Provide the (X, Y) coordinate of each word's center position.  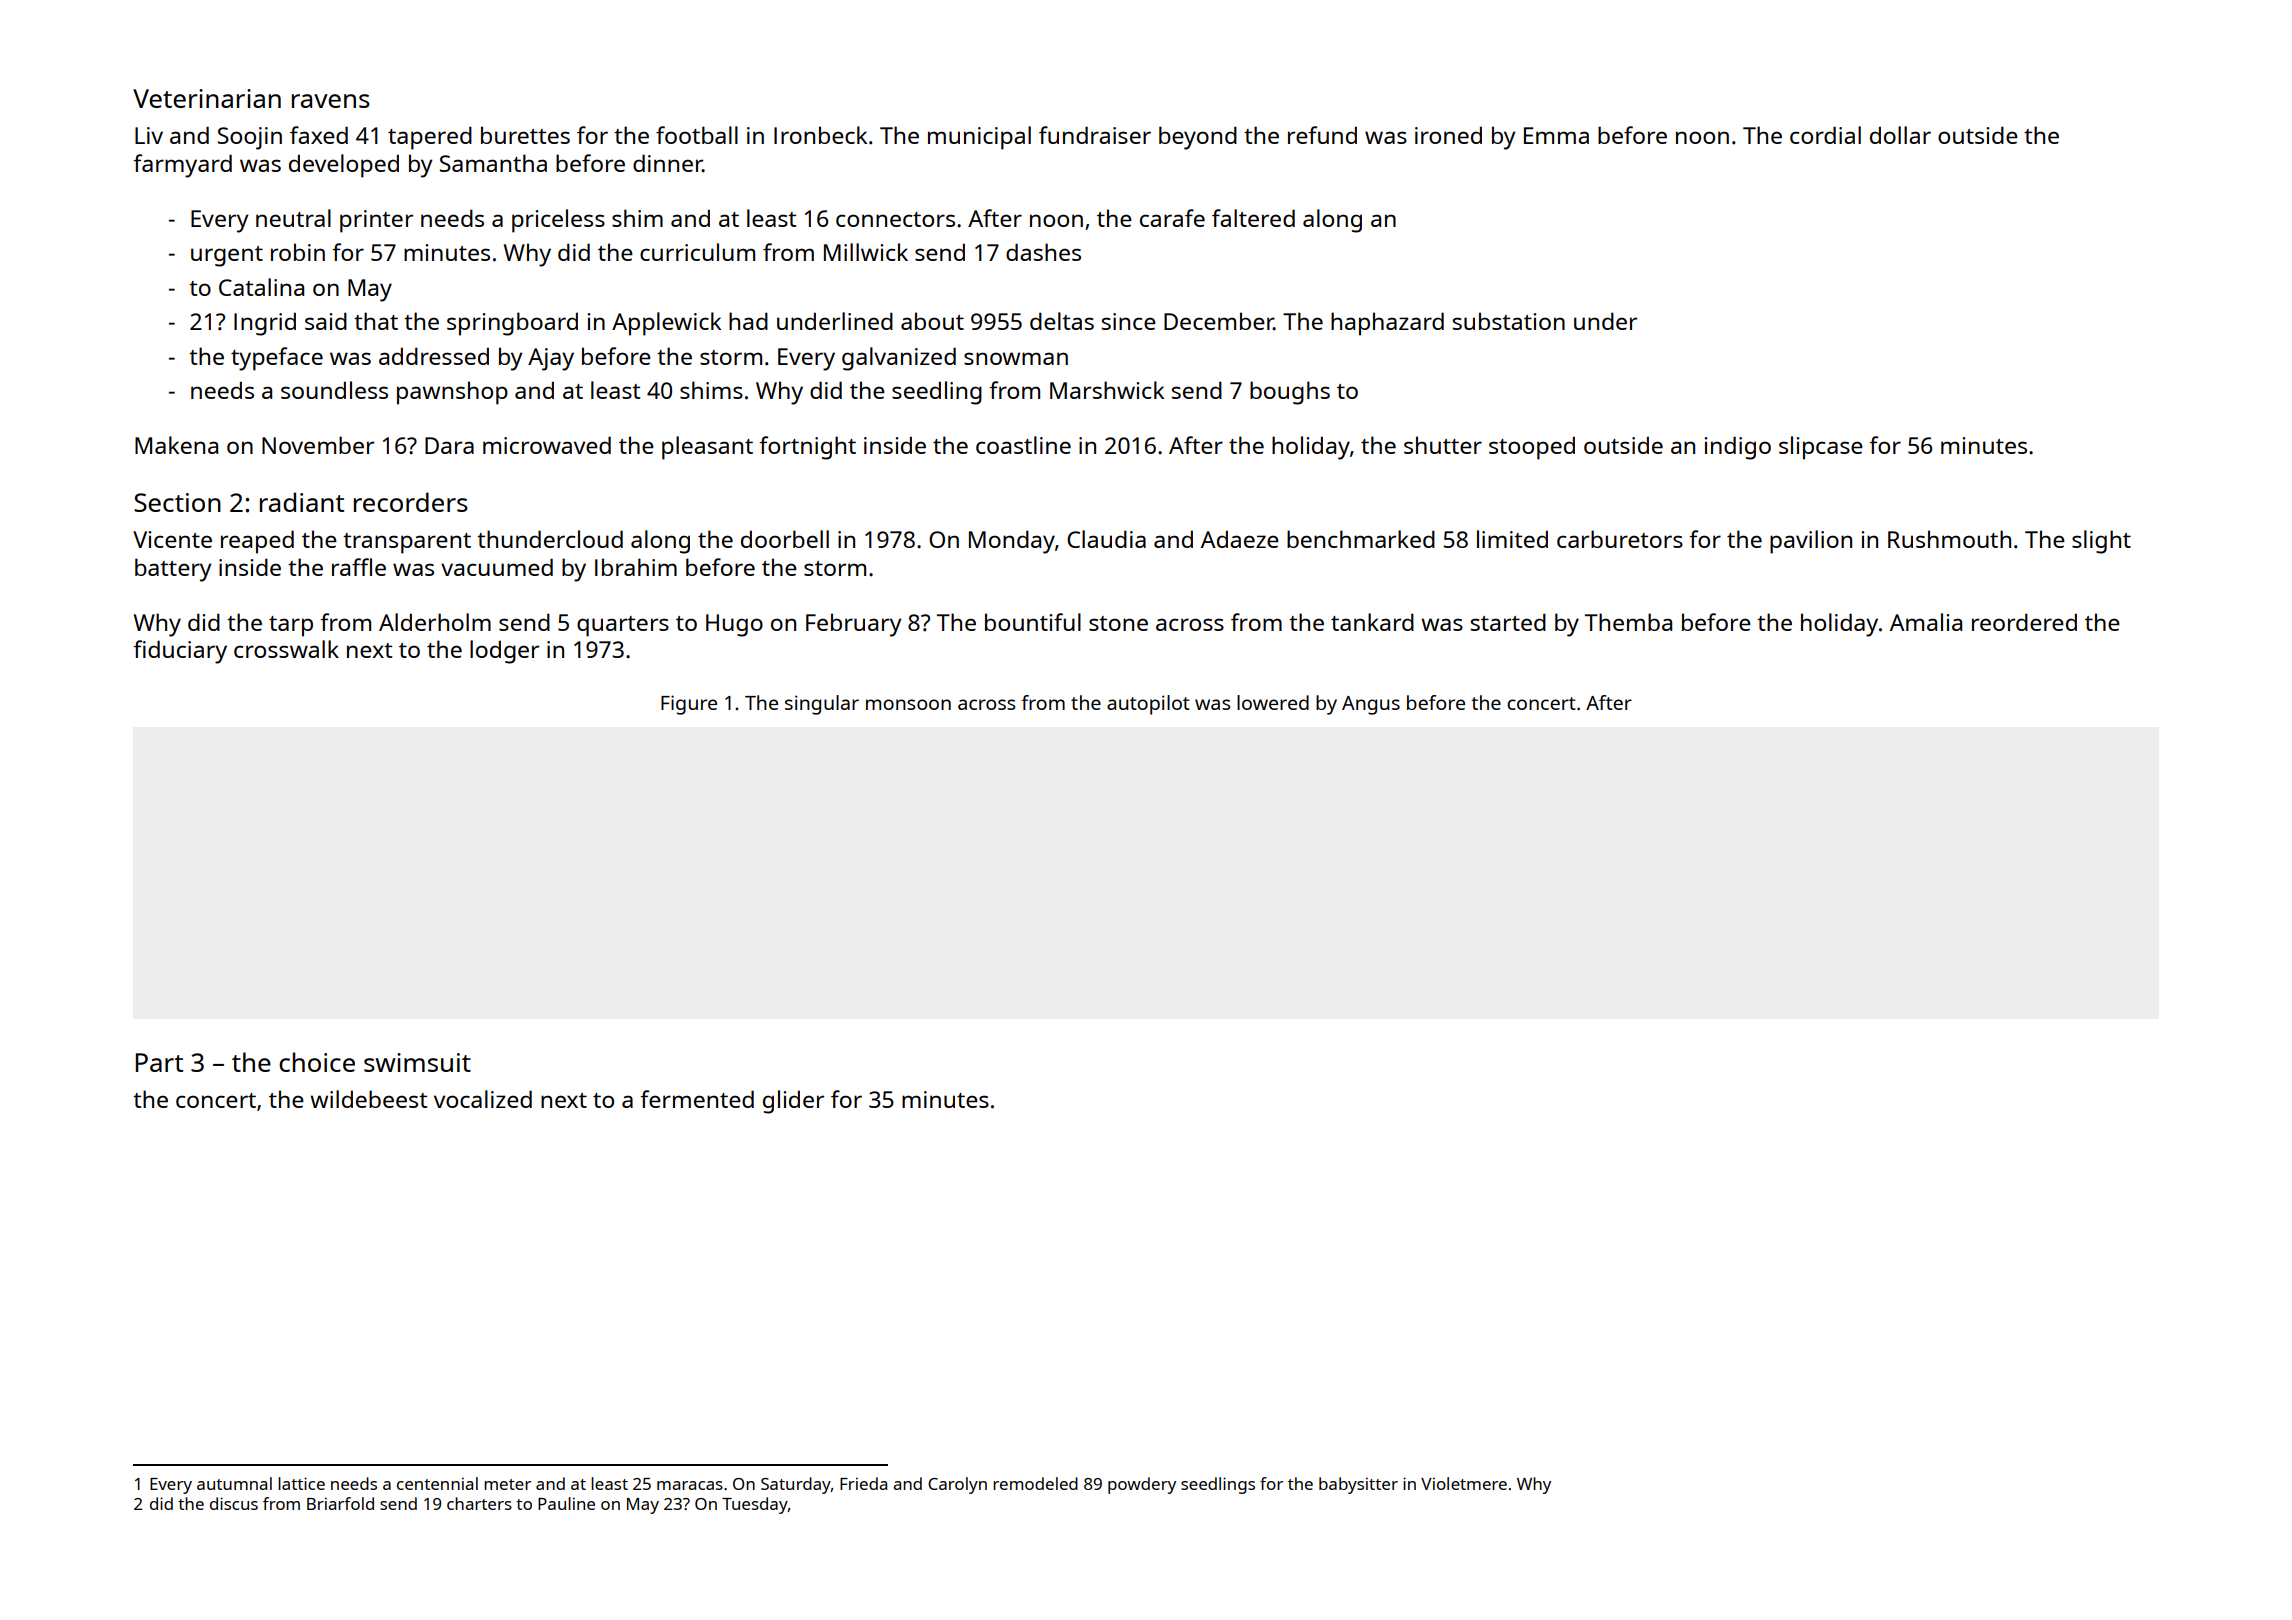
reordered (2024, 622)
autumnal (234, 1483)
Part (159, 1062)
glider (793, 1102)
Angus (1371, 705)
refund (1322, 135)
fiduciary (180, 652)
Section (177, 502)
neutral (293, 218)
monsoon (908, 704)
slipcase (1821, 448)
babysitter (1358, 1485)
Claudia (1106, 539)
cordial (1825, 135)
